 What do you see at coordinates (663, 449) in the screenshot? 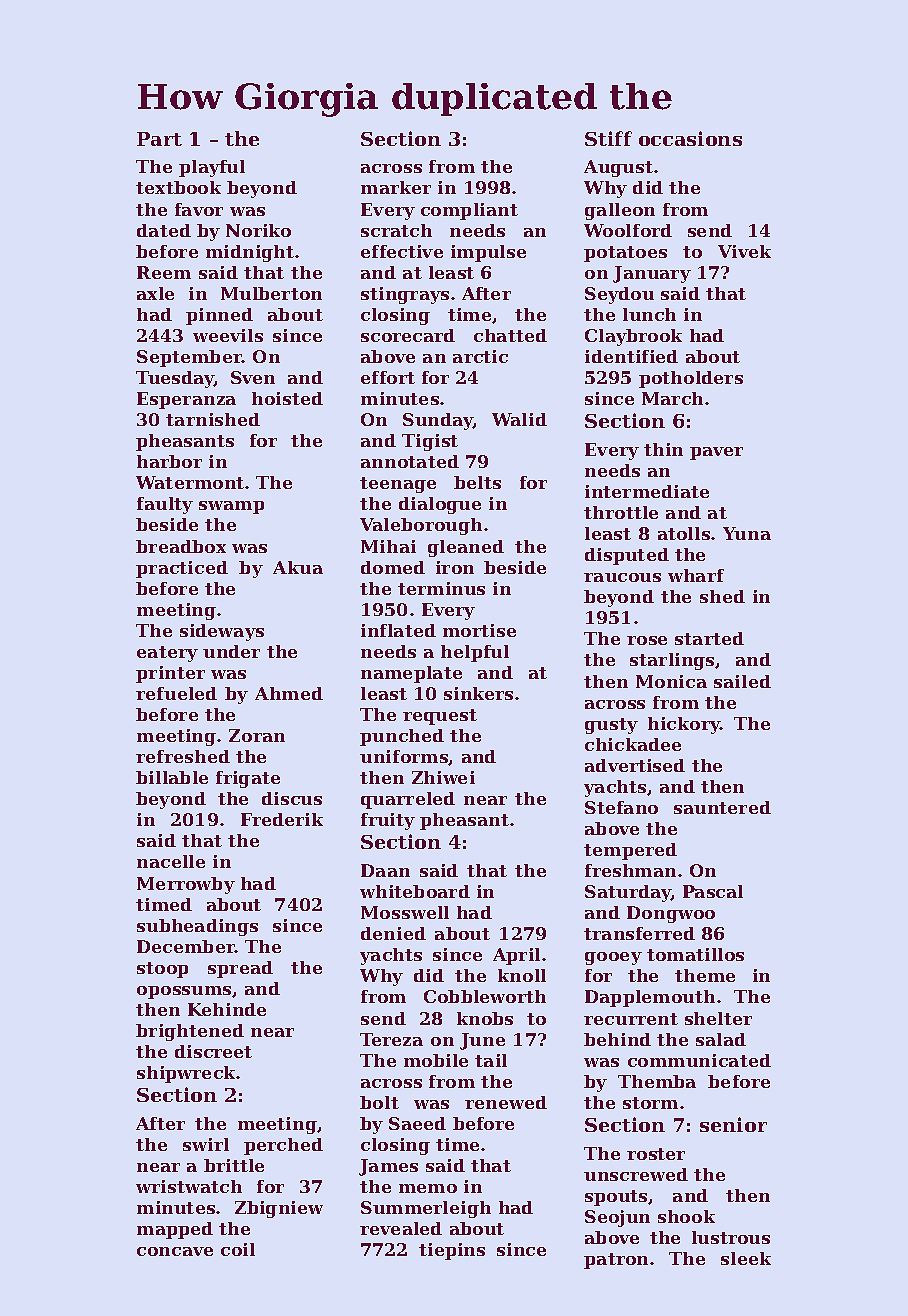
I see `thin` at bounding box center [663, 449].
